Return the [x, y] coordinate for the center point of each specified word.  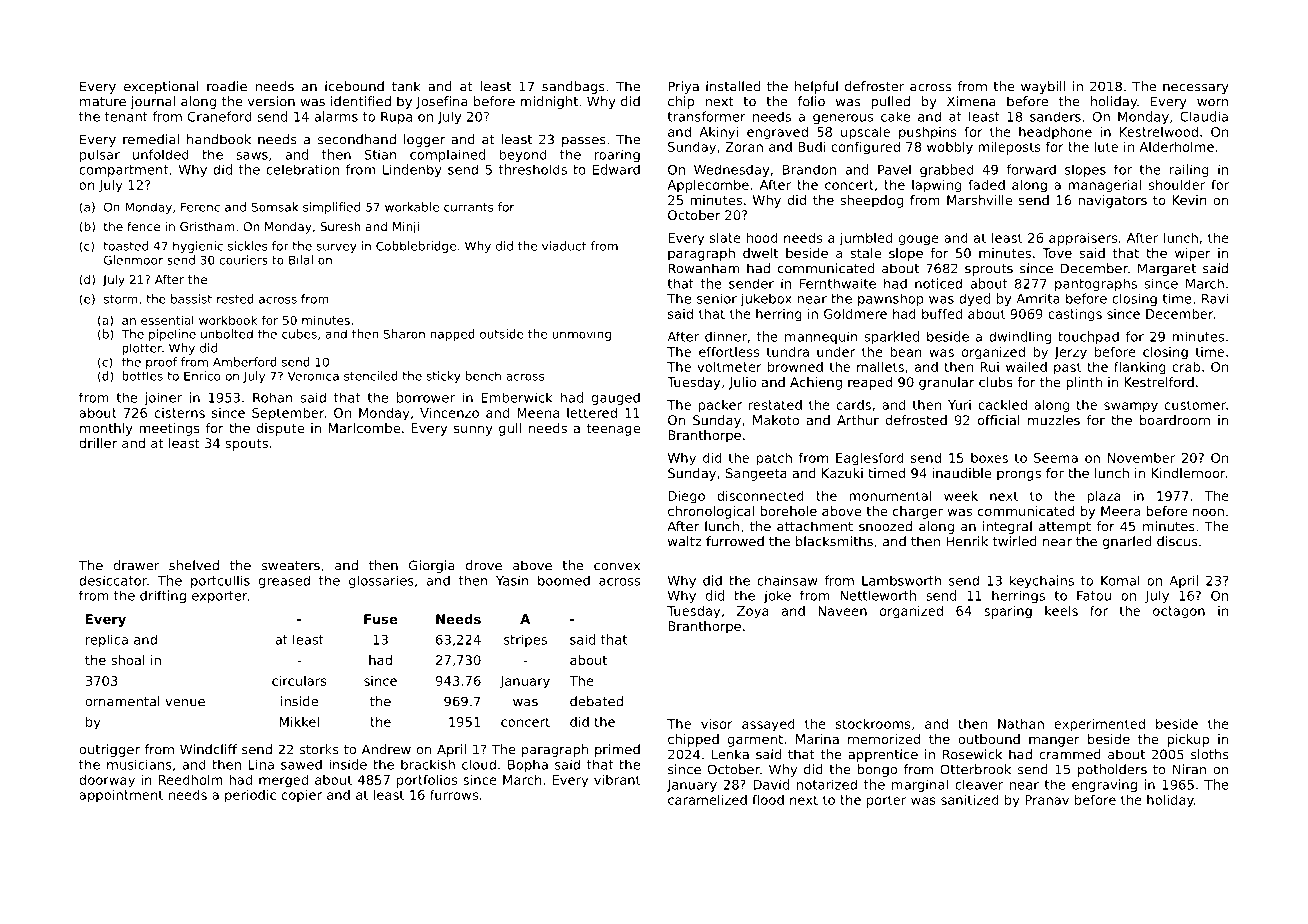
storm [121, 299]
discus [1177, 541]
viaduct [564, 246]
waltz [685, 541]
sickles [247, 246]
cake [895, 116]
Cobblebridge [416, 247]
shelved [194, 565]
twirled [1015, 541]
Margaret [1167, 269]
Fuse [381, 619]
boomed [564, 580]
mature [103, 102]
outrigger [109, 750]
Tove [1057, 253]
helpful [816, 87]
